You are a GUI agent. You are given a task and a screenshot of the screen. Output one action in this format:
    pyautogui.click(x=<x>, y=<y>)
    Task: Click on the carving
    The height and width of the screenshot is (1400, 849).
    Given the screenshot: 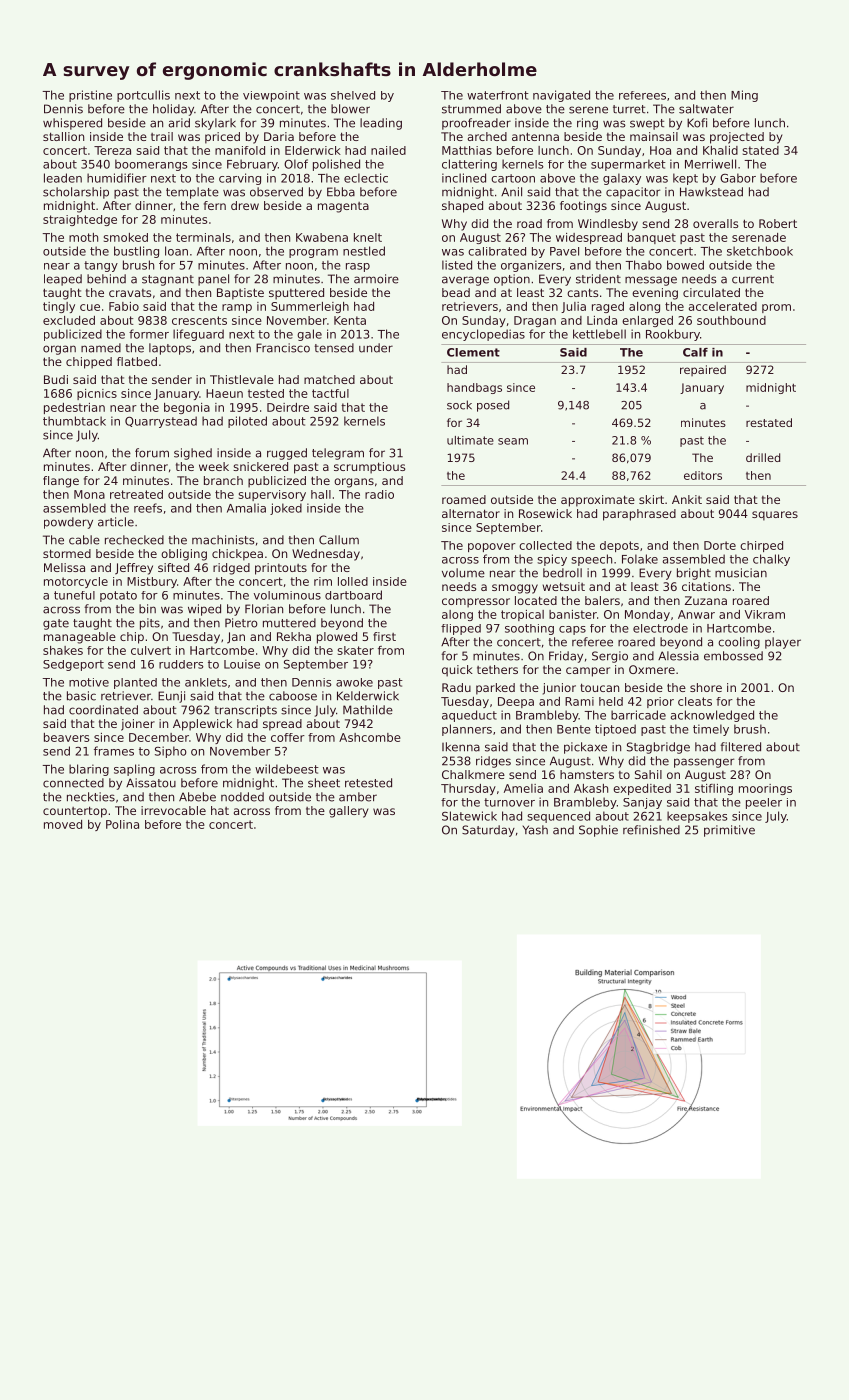 What is the action you would take?
    pyautogui.click(x=240, y=179)
